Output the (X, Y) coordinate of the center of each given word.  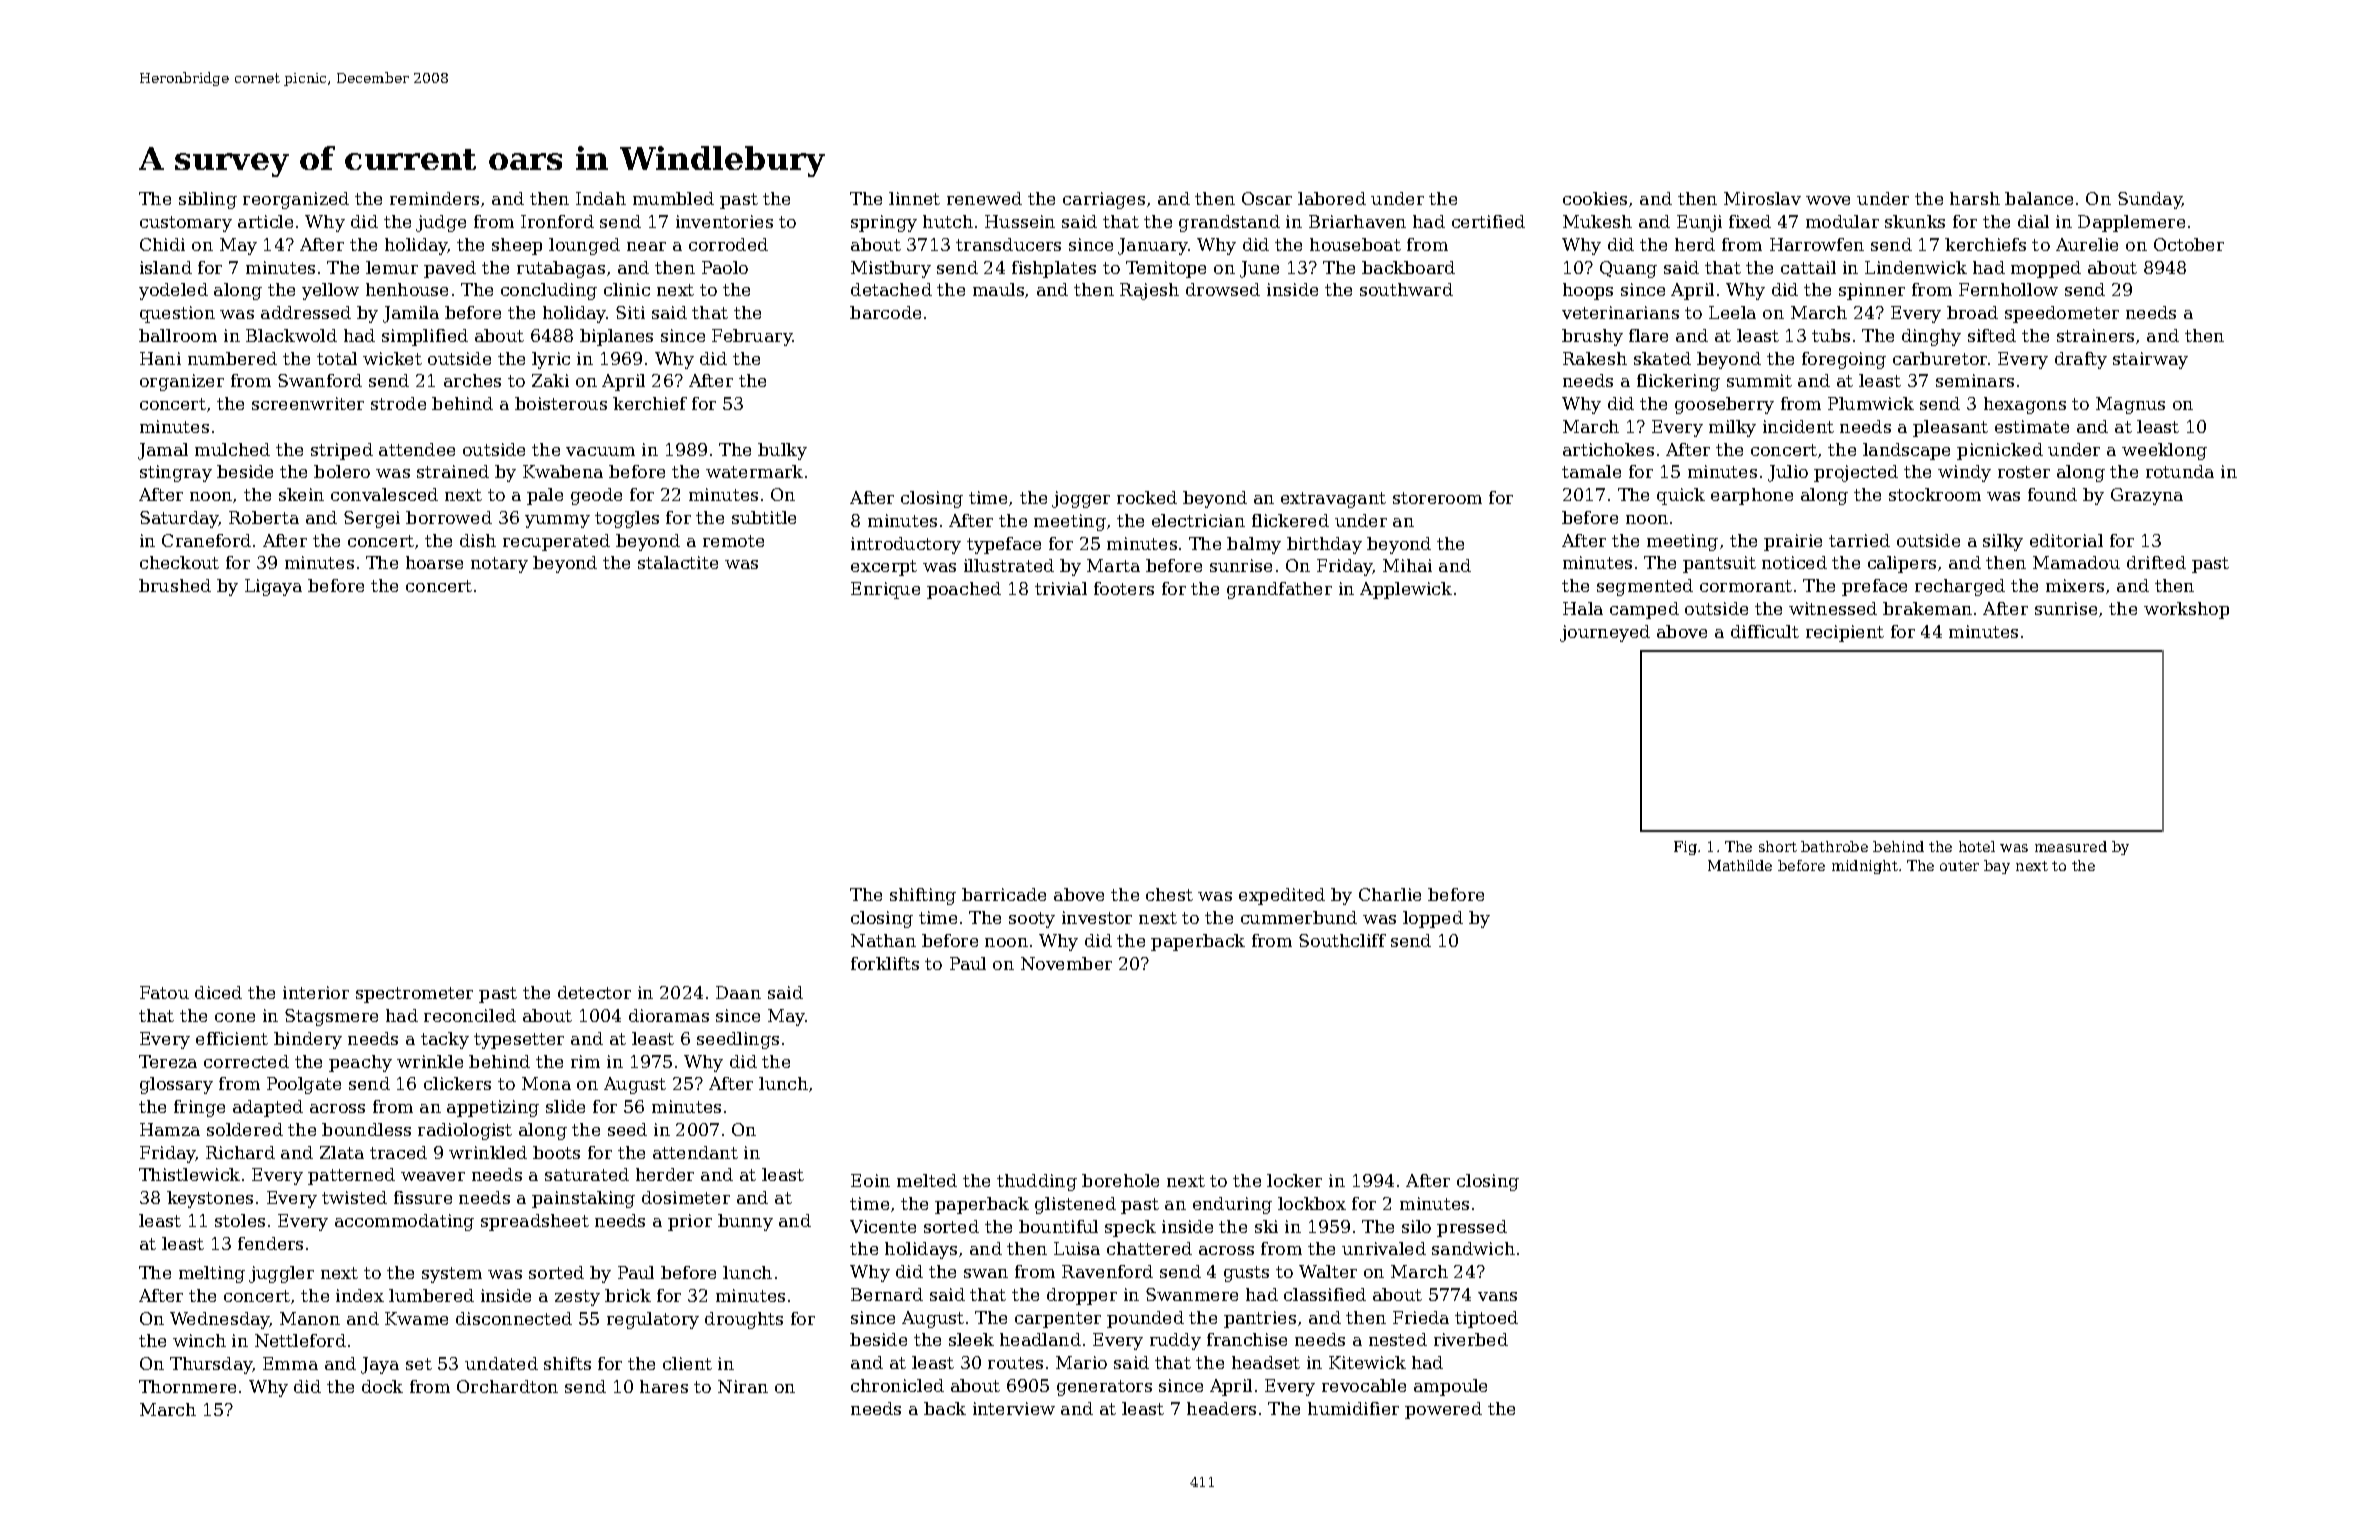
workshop (2186, 610)
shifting (923, 896)
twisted (354, 1197)
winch (199, 1340)
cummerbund (1299, 917)
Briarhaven (1357, 221)
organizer (182, 382)
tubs (1831, 335)
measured (2071, 846)
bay (1997, 867)
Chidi (162, 244)
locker (1294, 1180)
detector (594, 992)
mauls (998, 289)
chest (1169, 894)
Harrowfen (1817, 244)
